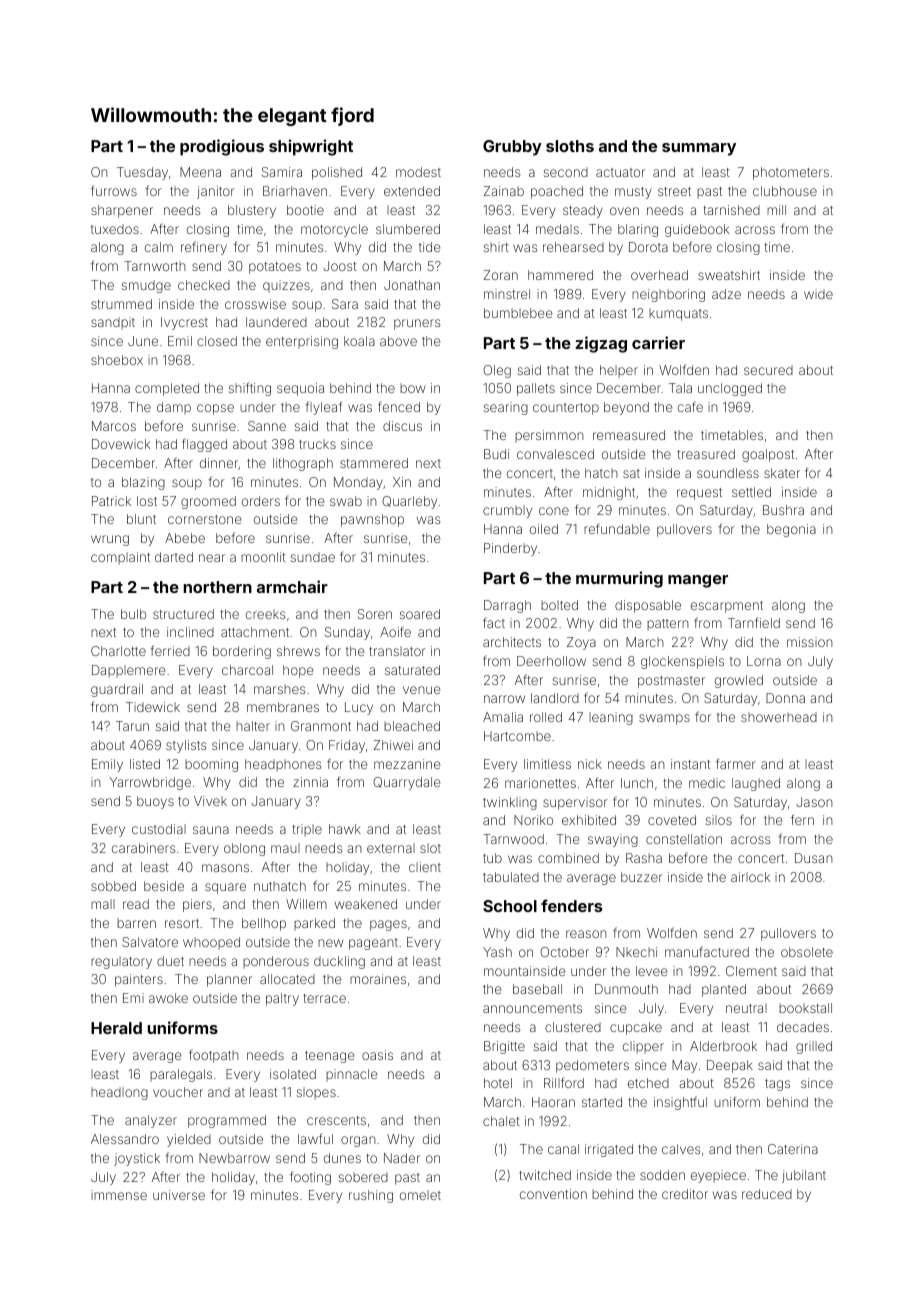 The height and width of the screenshot is (1308, 924). What do you see at coordinates (371, 1196) in the screenshot?
I see `rushing` at bounding box center [371, 1196].
